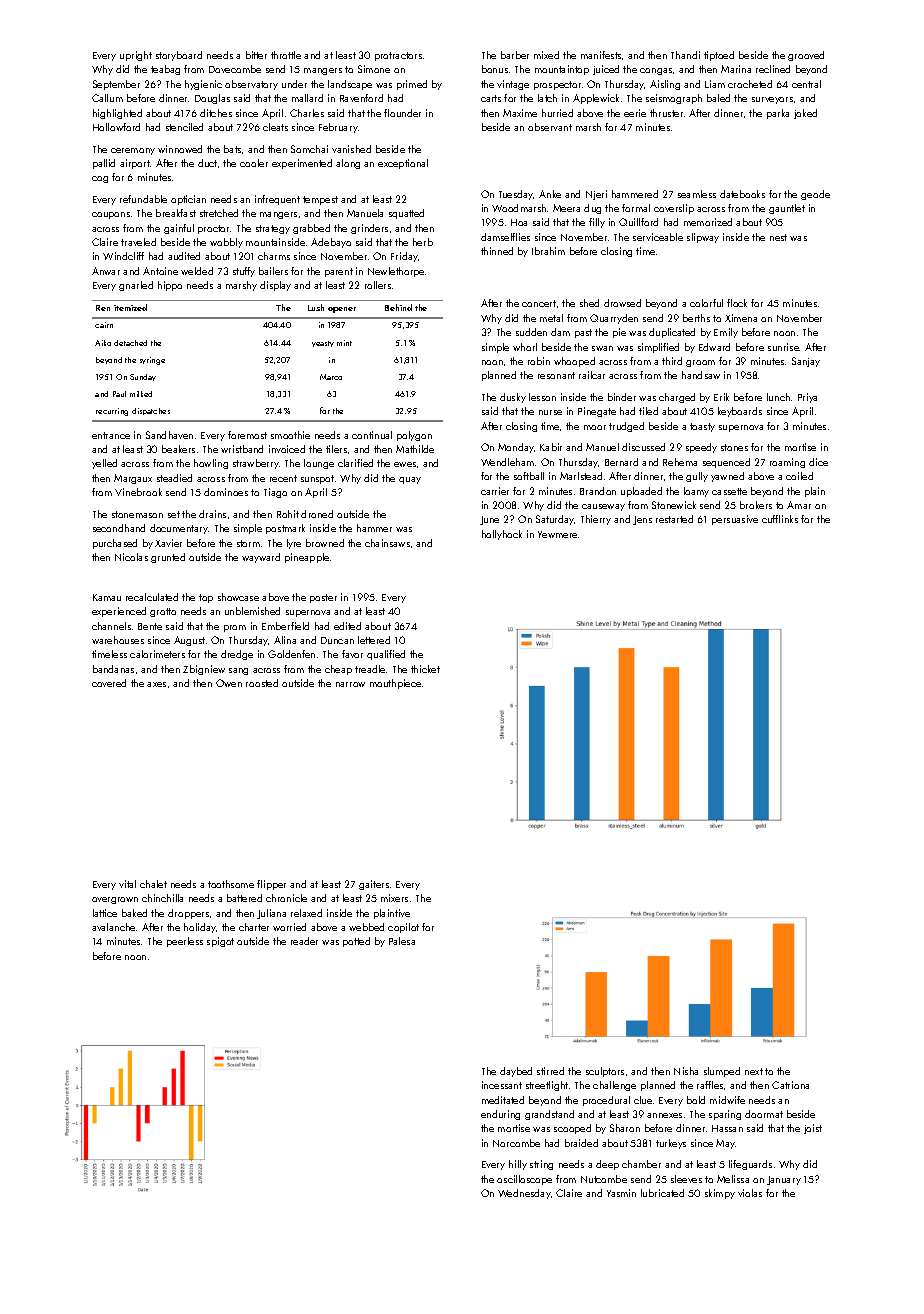 The width and height of the page is (924, 1314). Describe the element at coordinates (179, 56) in the page. I see `storyboard` at that location.
